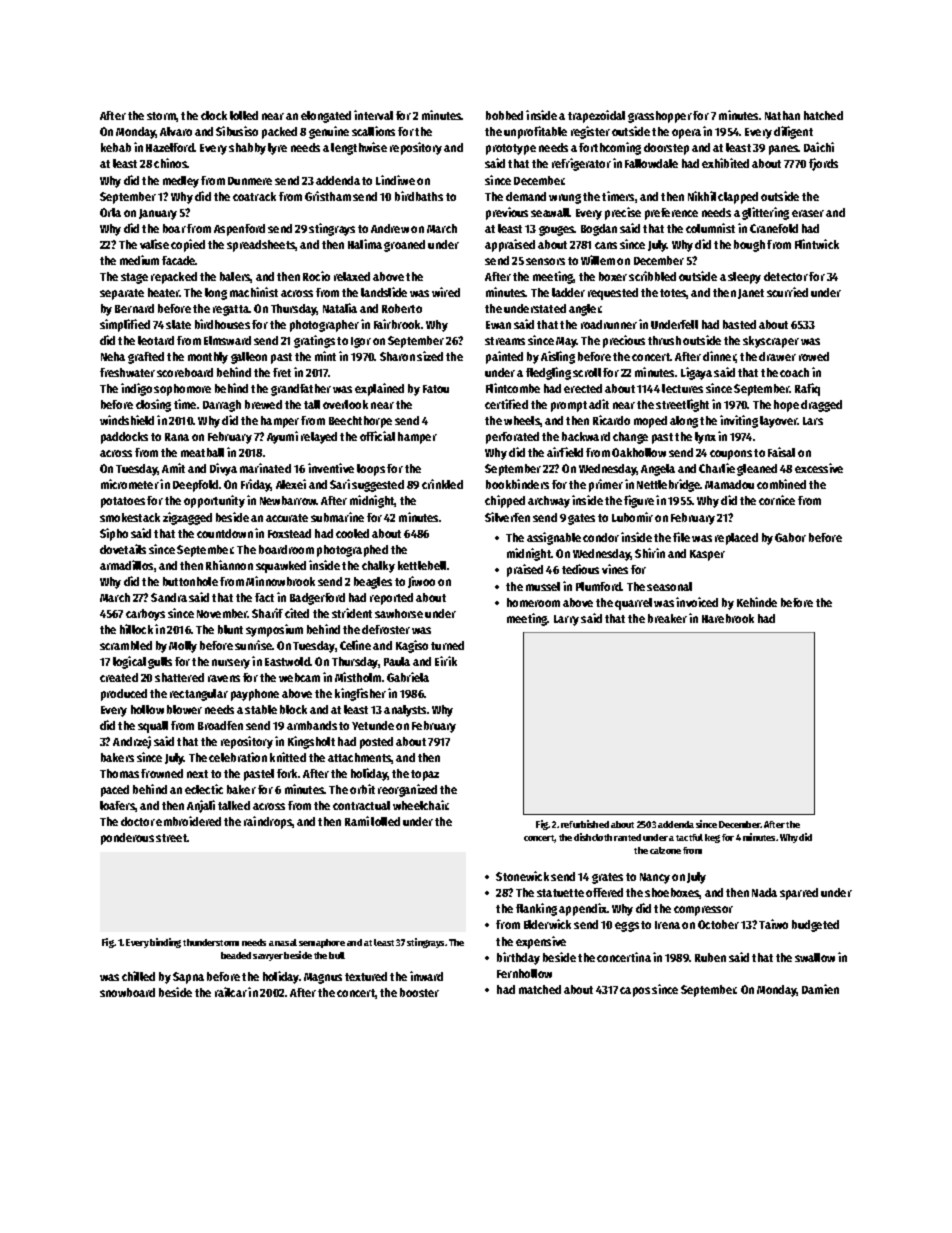  I want to click on chipped, so click(505, 501).
